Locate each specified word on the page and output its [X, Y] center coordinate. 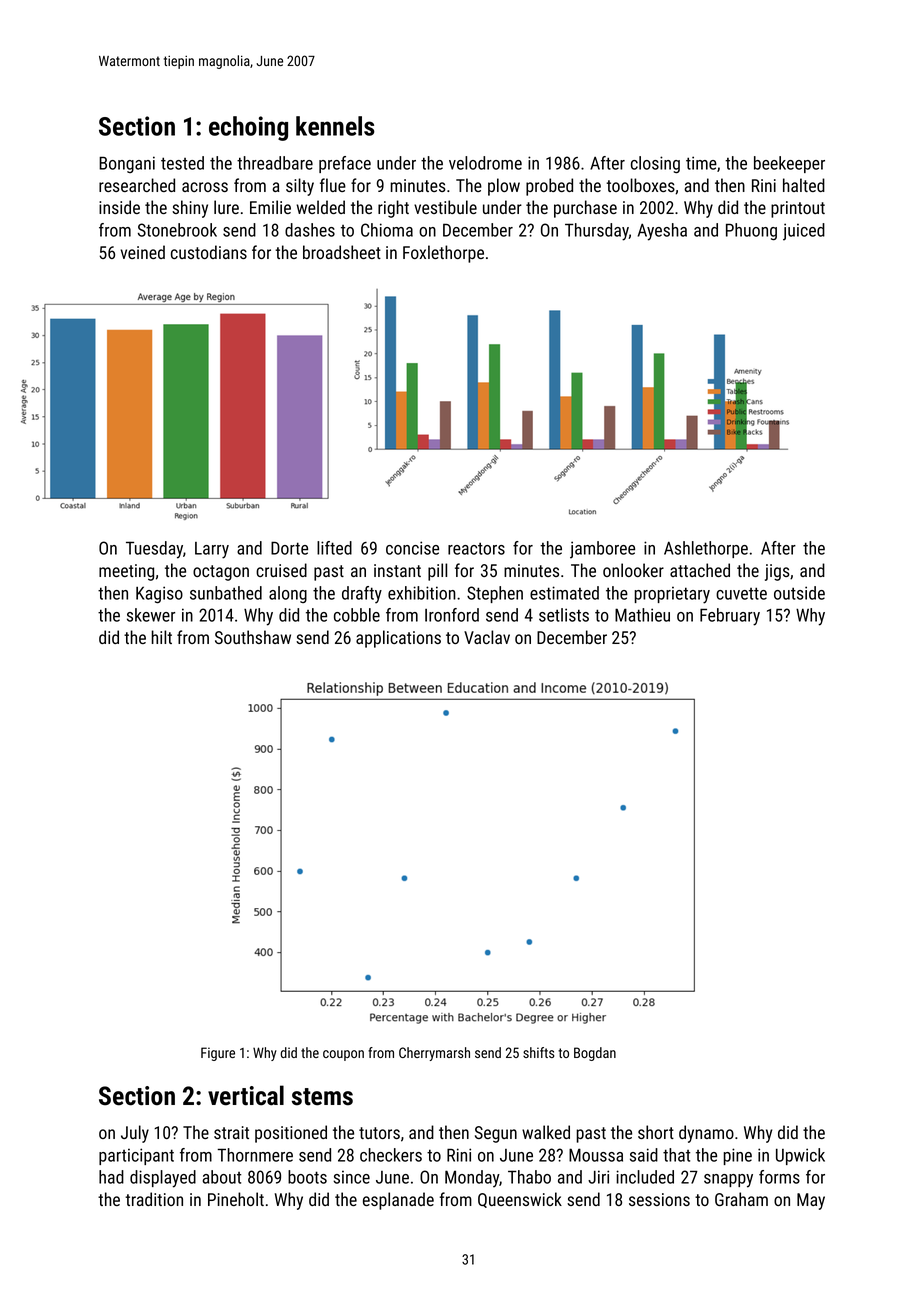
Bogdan [595, 1054]
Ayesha [662, 232]
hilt [162, 637]
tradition [154, 1199]
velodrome [485, 163]
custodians [209, 252]
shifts [538, 1052]
